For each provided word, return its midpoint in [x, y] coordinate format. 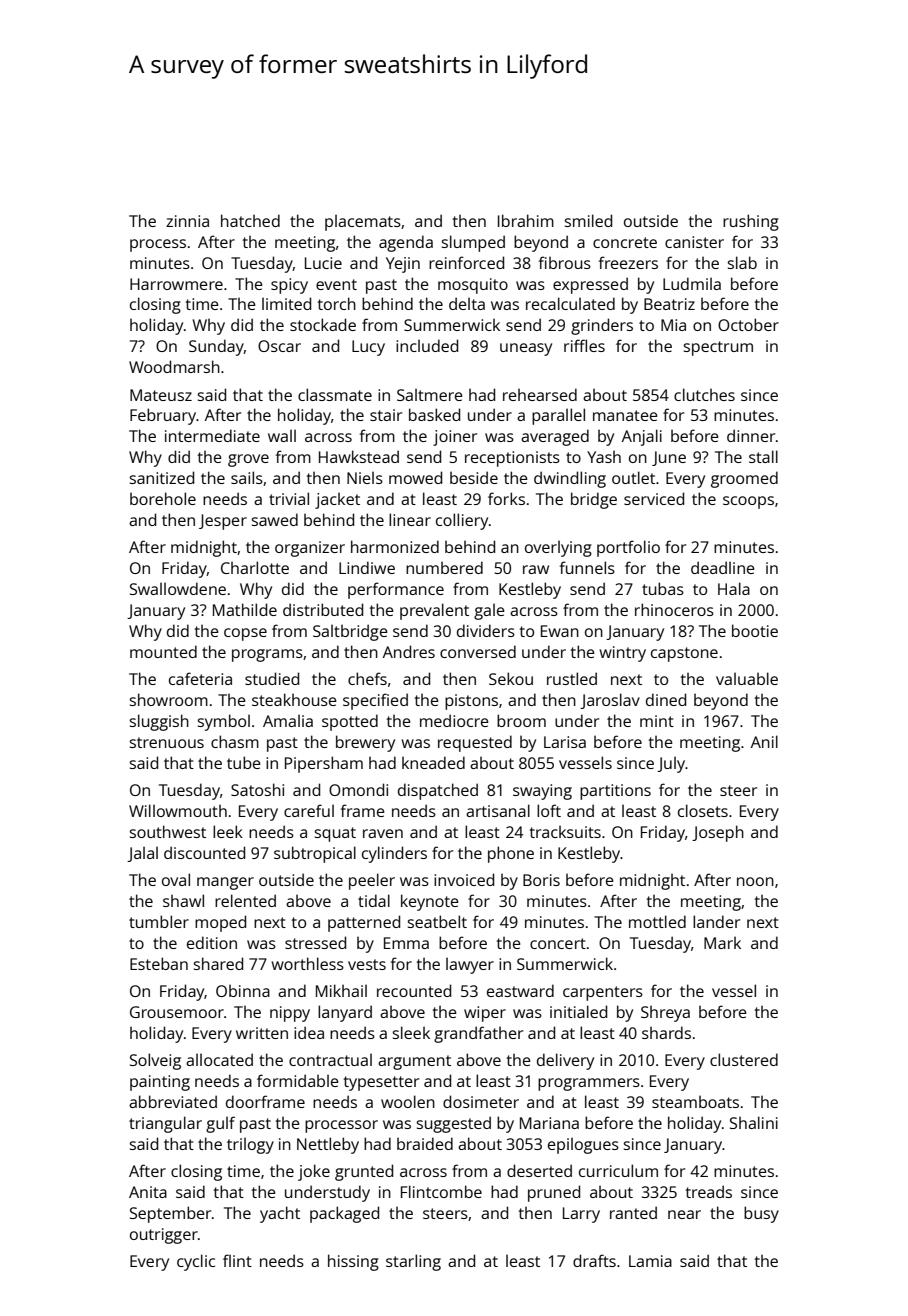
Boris [541, 880]
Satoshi [257, 789]
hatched [250, 220]
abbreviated [173, 1101]
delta [467, 303]
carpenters [603, 993]
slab [742, 262]
